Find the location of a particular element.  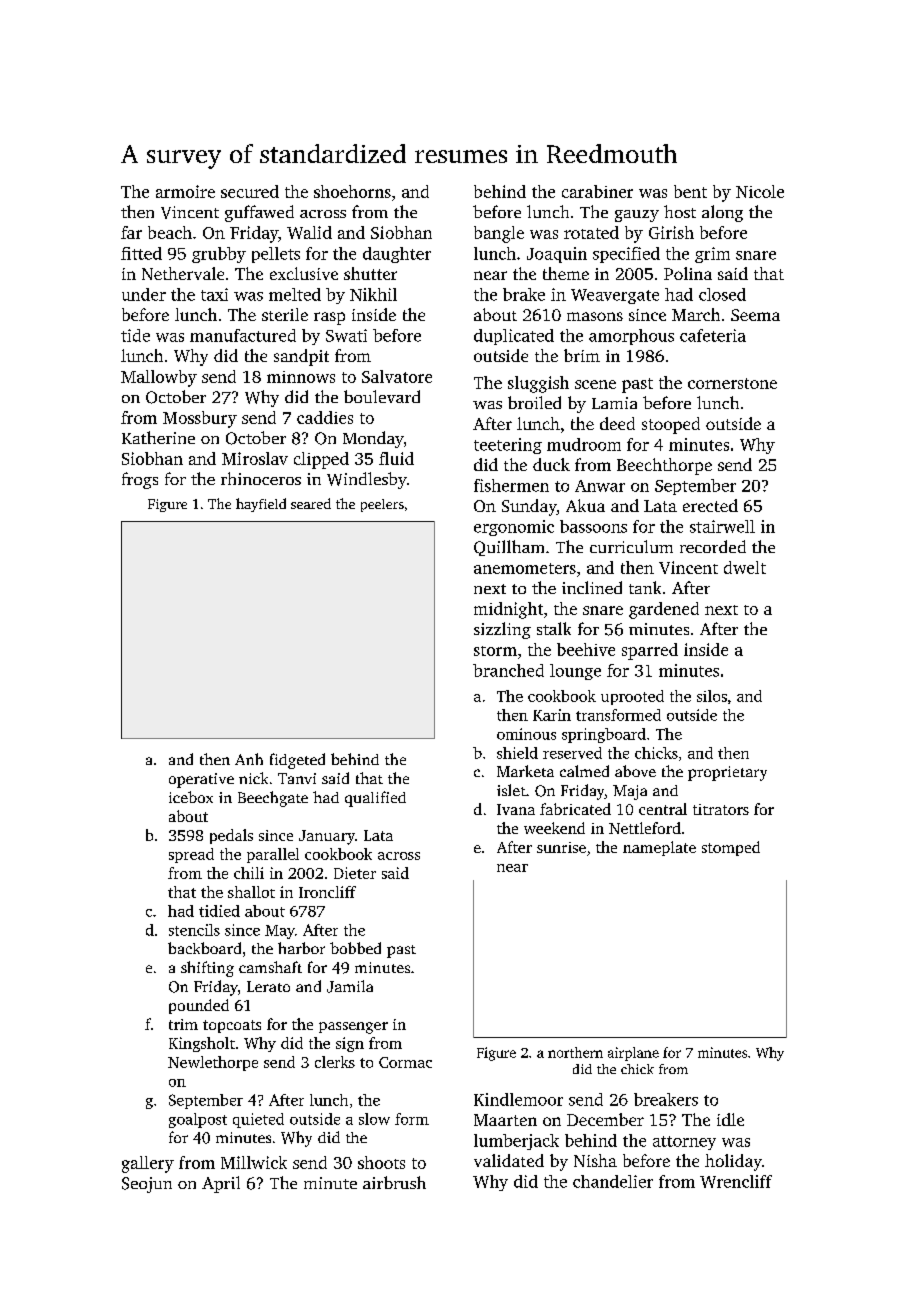

idle is located at coordinates (730, 1119).
